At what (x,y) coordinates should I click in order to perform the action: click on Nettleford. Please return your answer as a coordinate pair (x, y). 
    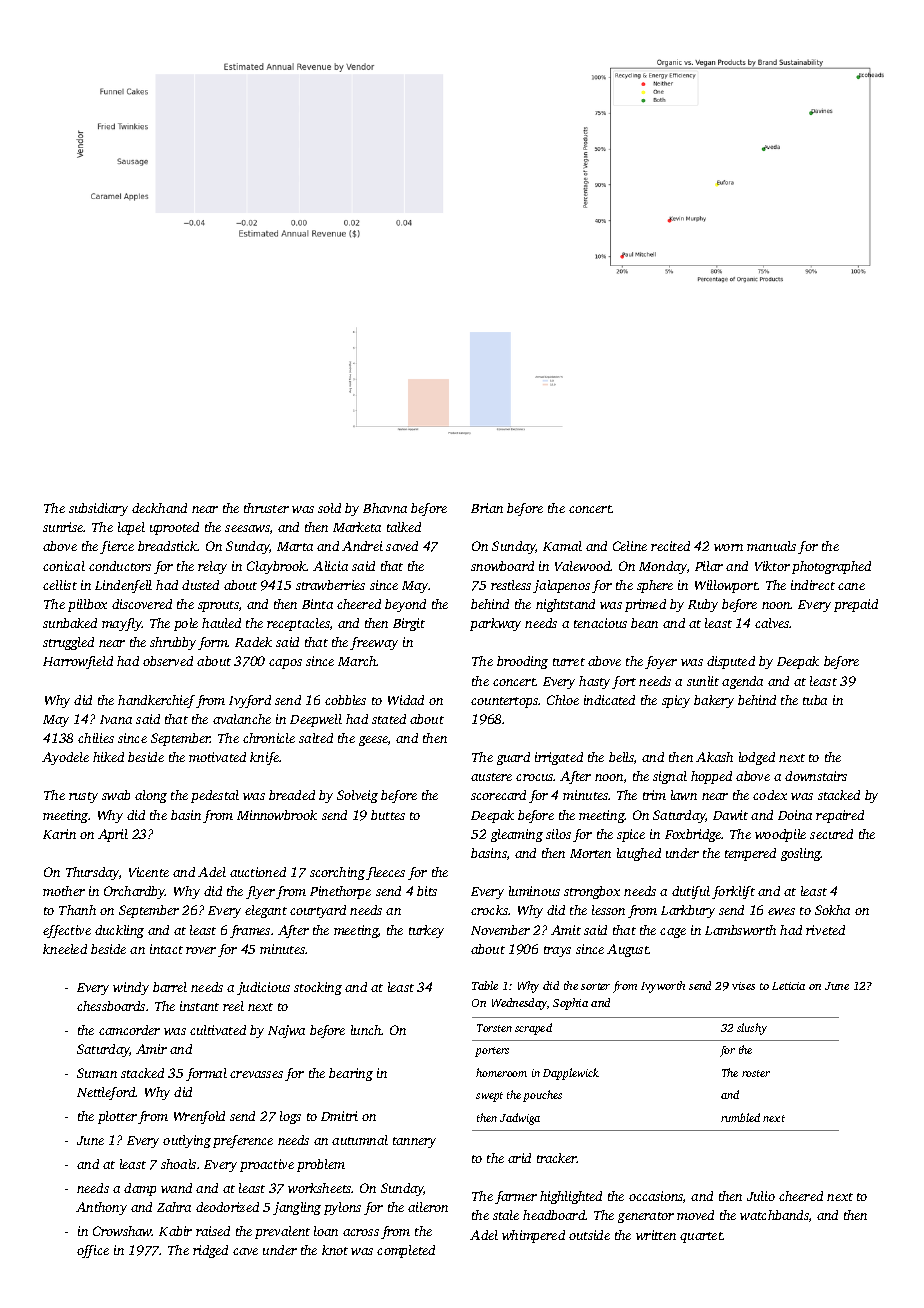
    Looking at the image, I should click on (106, 1093).
